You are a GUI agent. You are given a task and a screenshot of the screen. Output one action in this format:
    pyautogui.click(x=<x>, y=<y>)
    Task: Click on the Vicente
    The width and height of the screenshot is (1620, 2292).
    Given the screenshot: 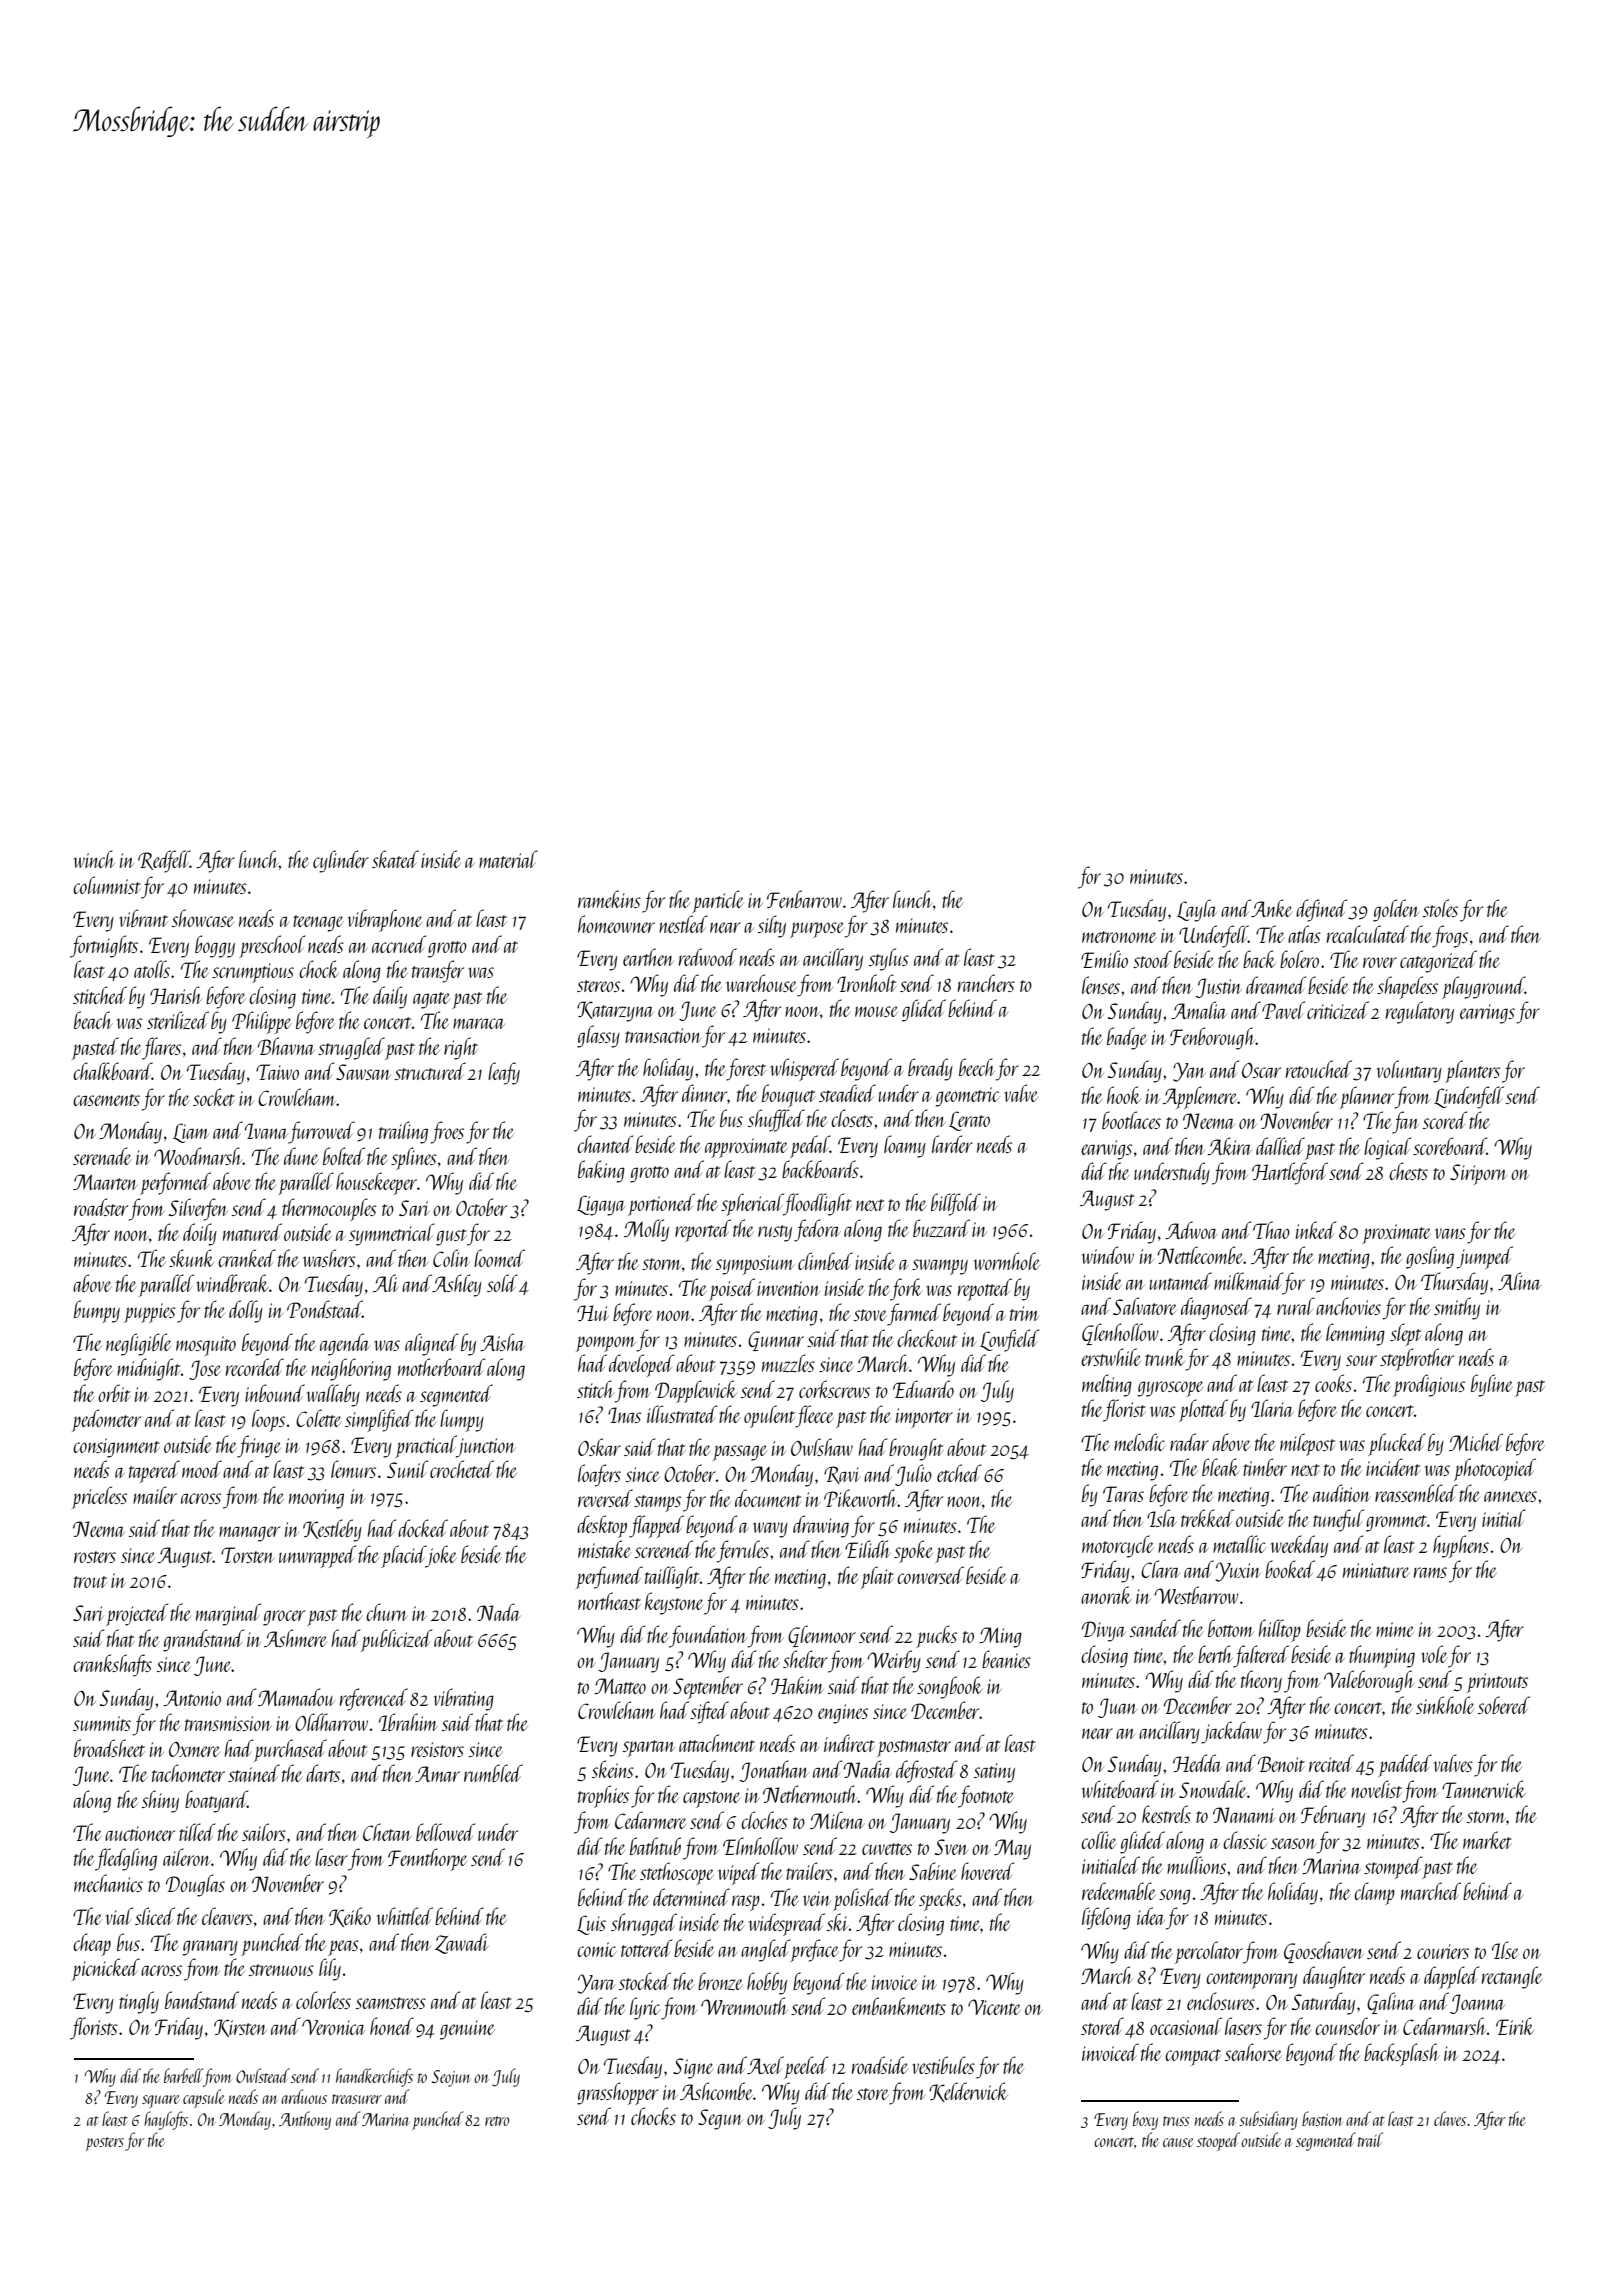 What is the action you would take?
    pyautogui.click(x=994, y=2007)
